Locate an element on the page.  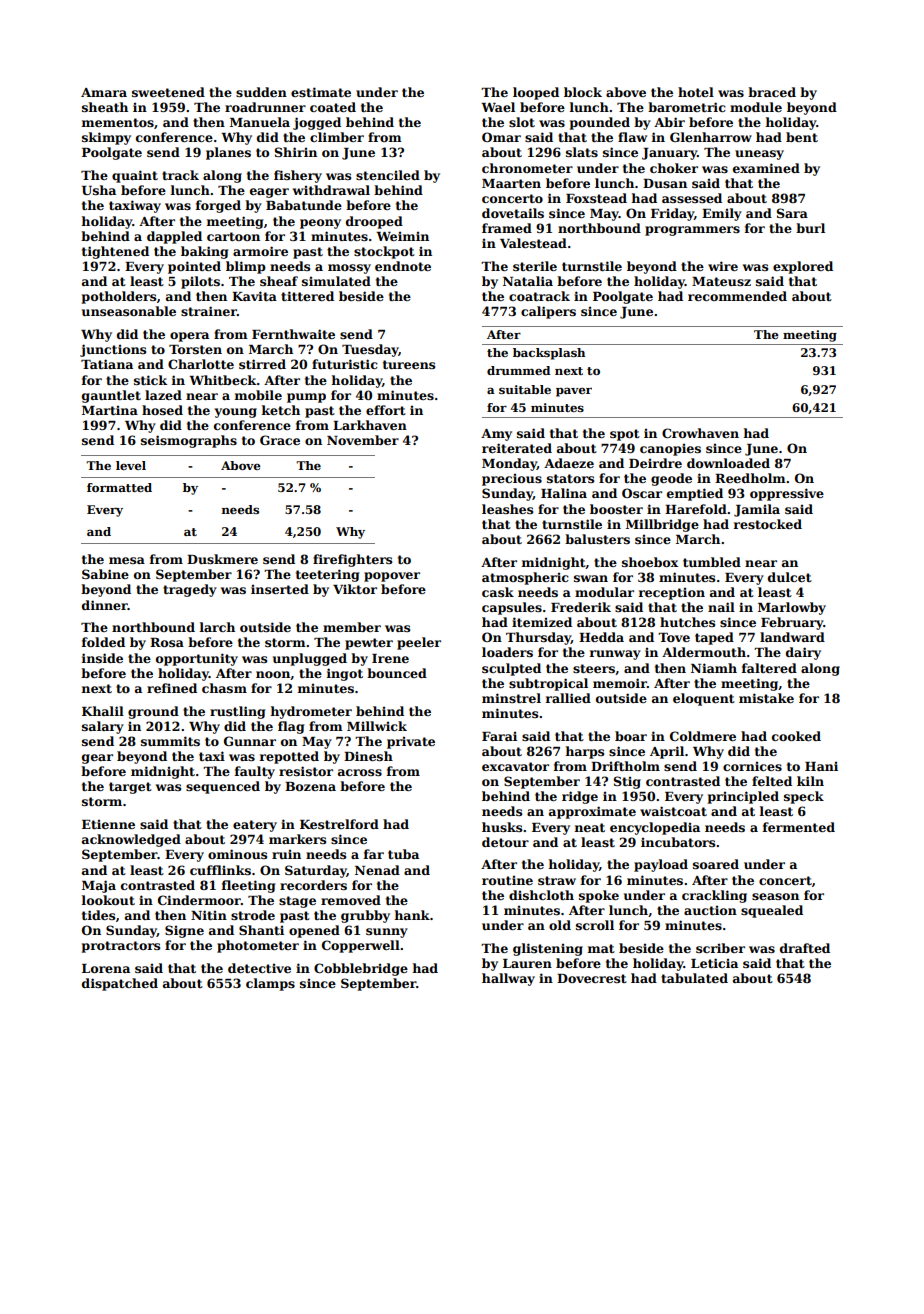
peeler is located at coordinates (419, 643).
